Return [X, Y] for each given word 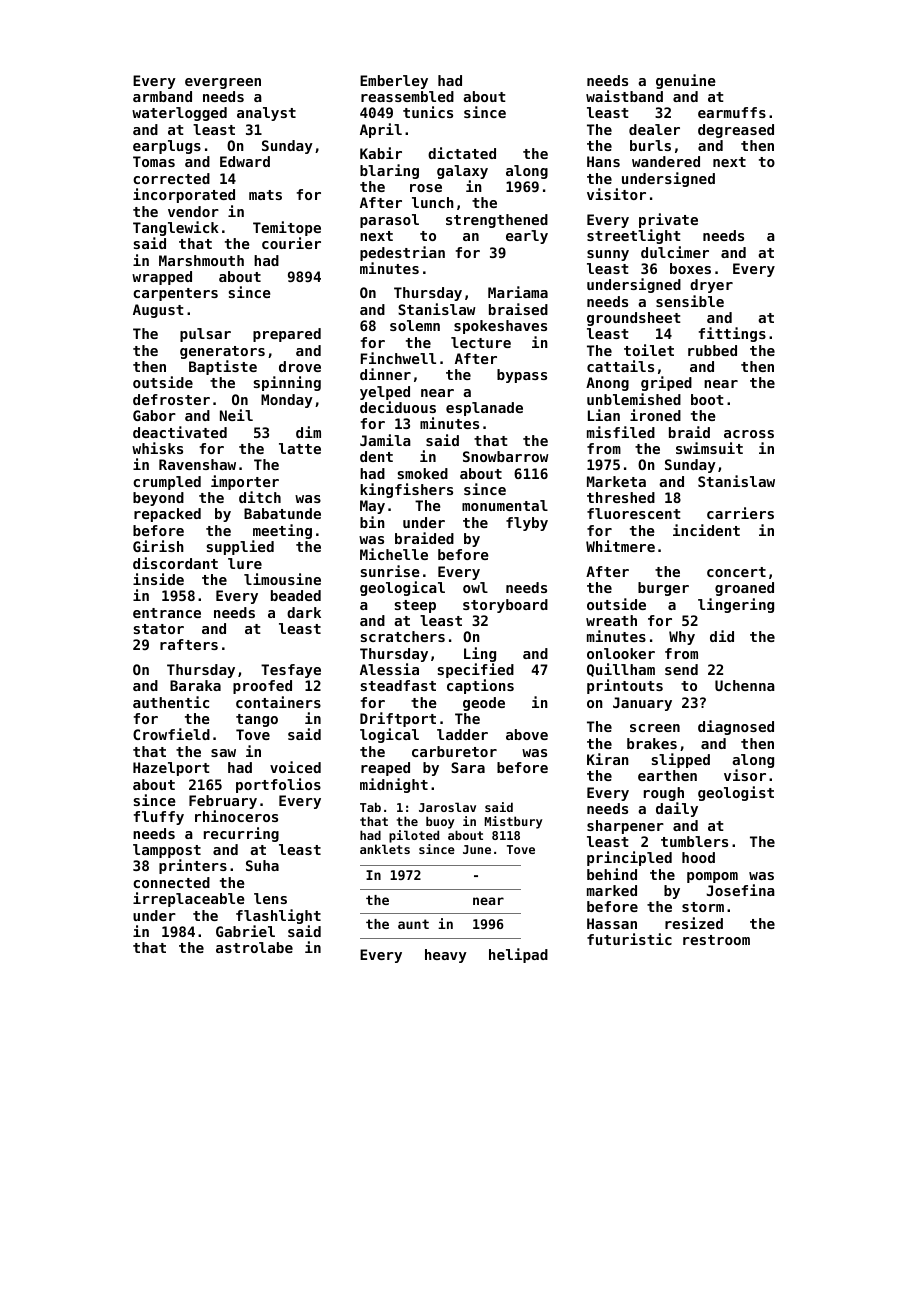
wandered [666, 161]
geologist [736, 793]
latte [300, 448]
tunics [428, 112]
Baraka [195, 685]
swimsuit [709, 448]
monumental [505, 505]
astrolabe [254, 947]
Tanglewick [176, 228]
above [527, 734]
